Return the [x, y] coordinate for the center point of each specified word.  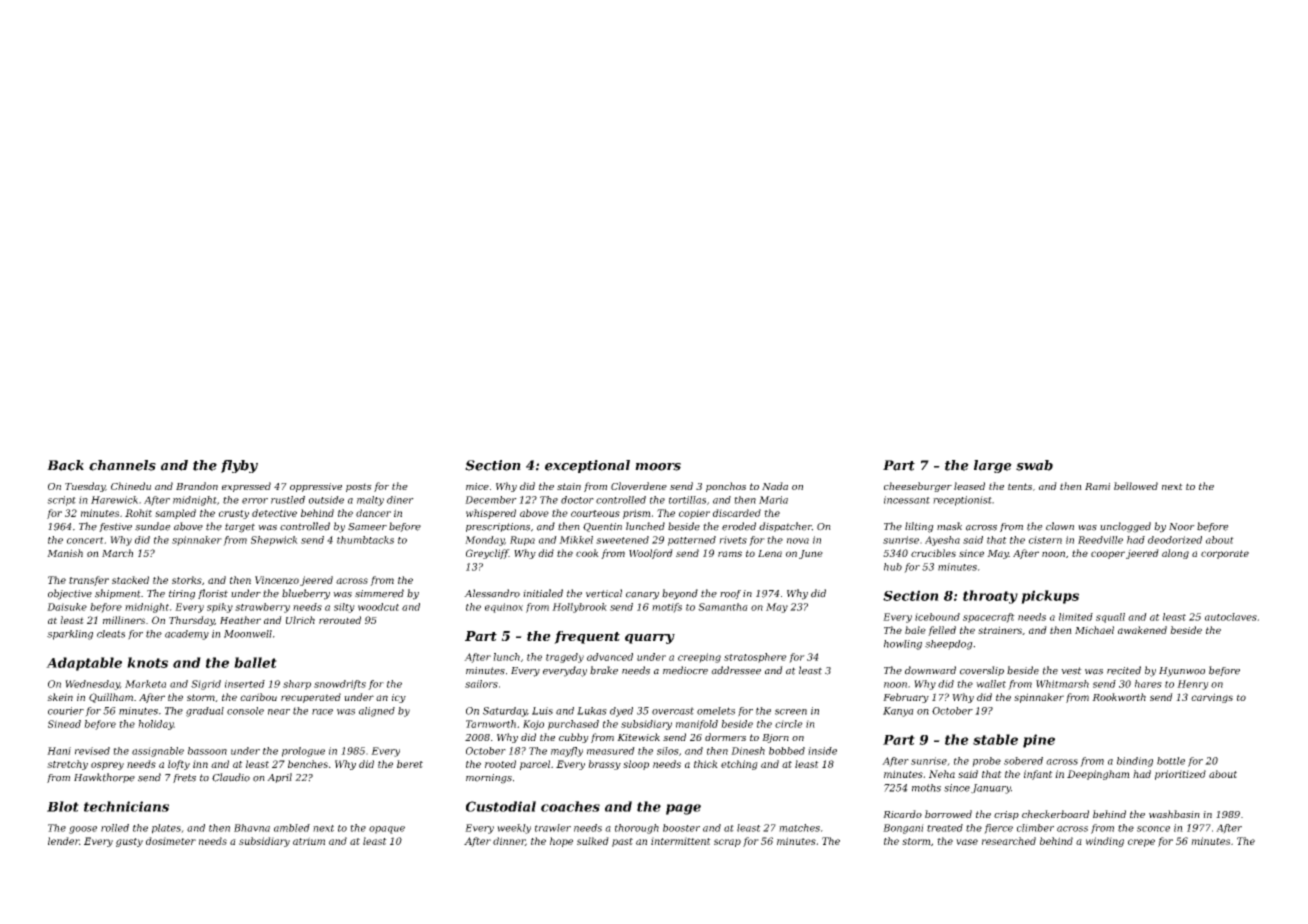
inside [822, 751]
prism [637, 514]
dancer [373, 513]
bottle [1171, 761]
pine [1039, 741]
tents [1020, 486]
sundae [153, 526]
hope [561, 842]
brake [604, 670]
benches [308, 764]
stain [569, 486]
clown [1060, 526]
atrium [309, 841]
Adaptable [84, 664]
